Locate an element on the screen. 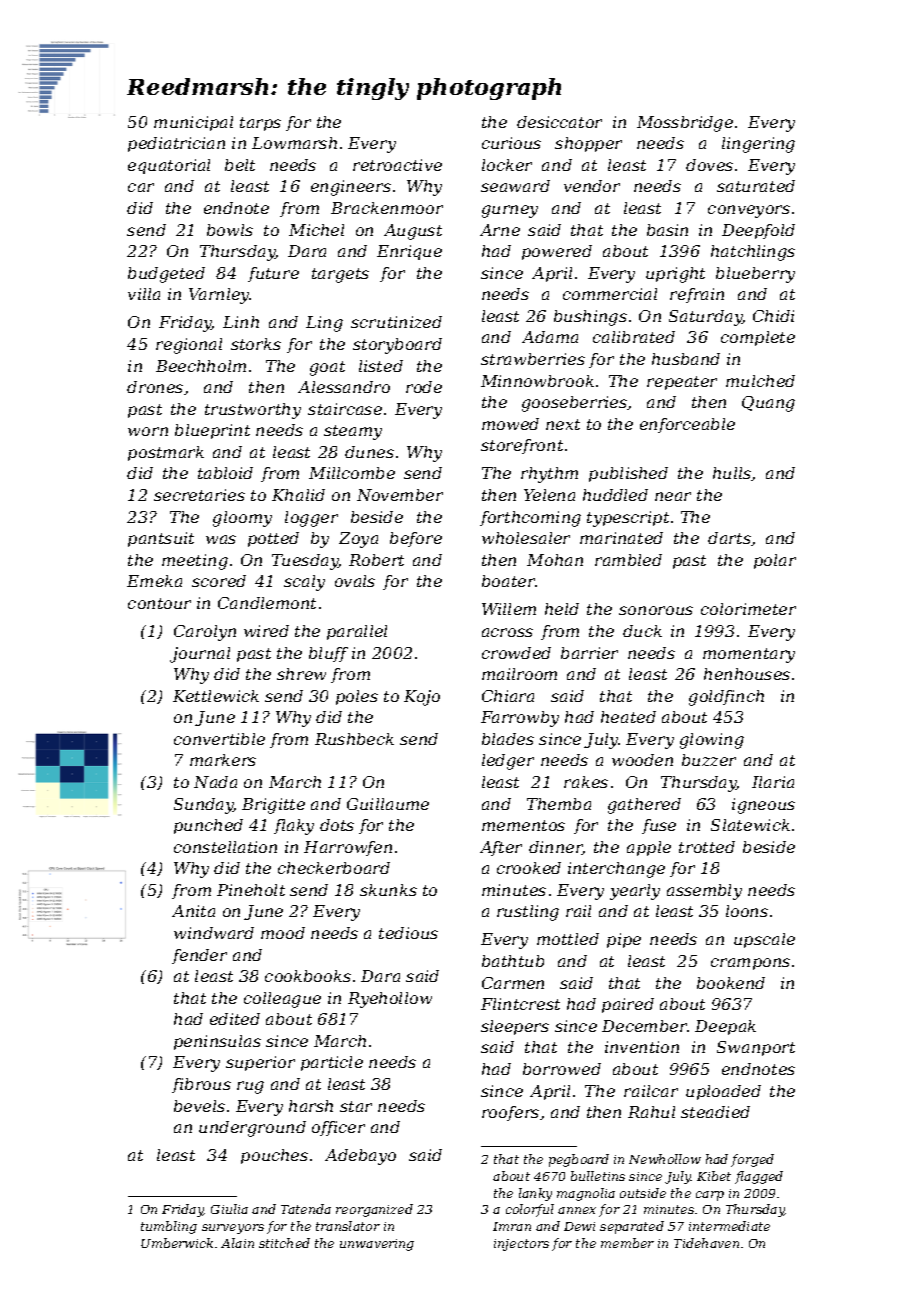 This screenshot has height=1314, width=924. parallel is located at coordinates (357, 632).
